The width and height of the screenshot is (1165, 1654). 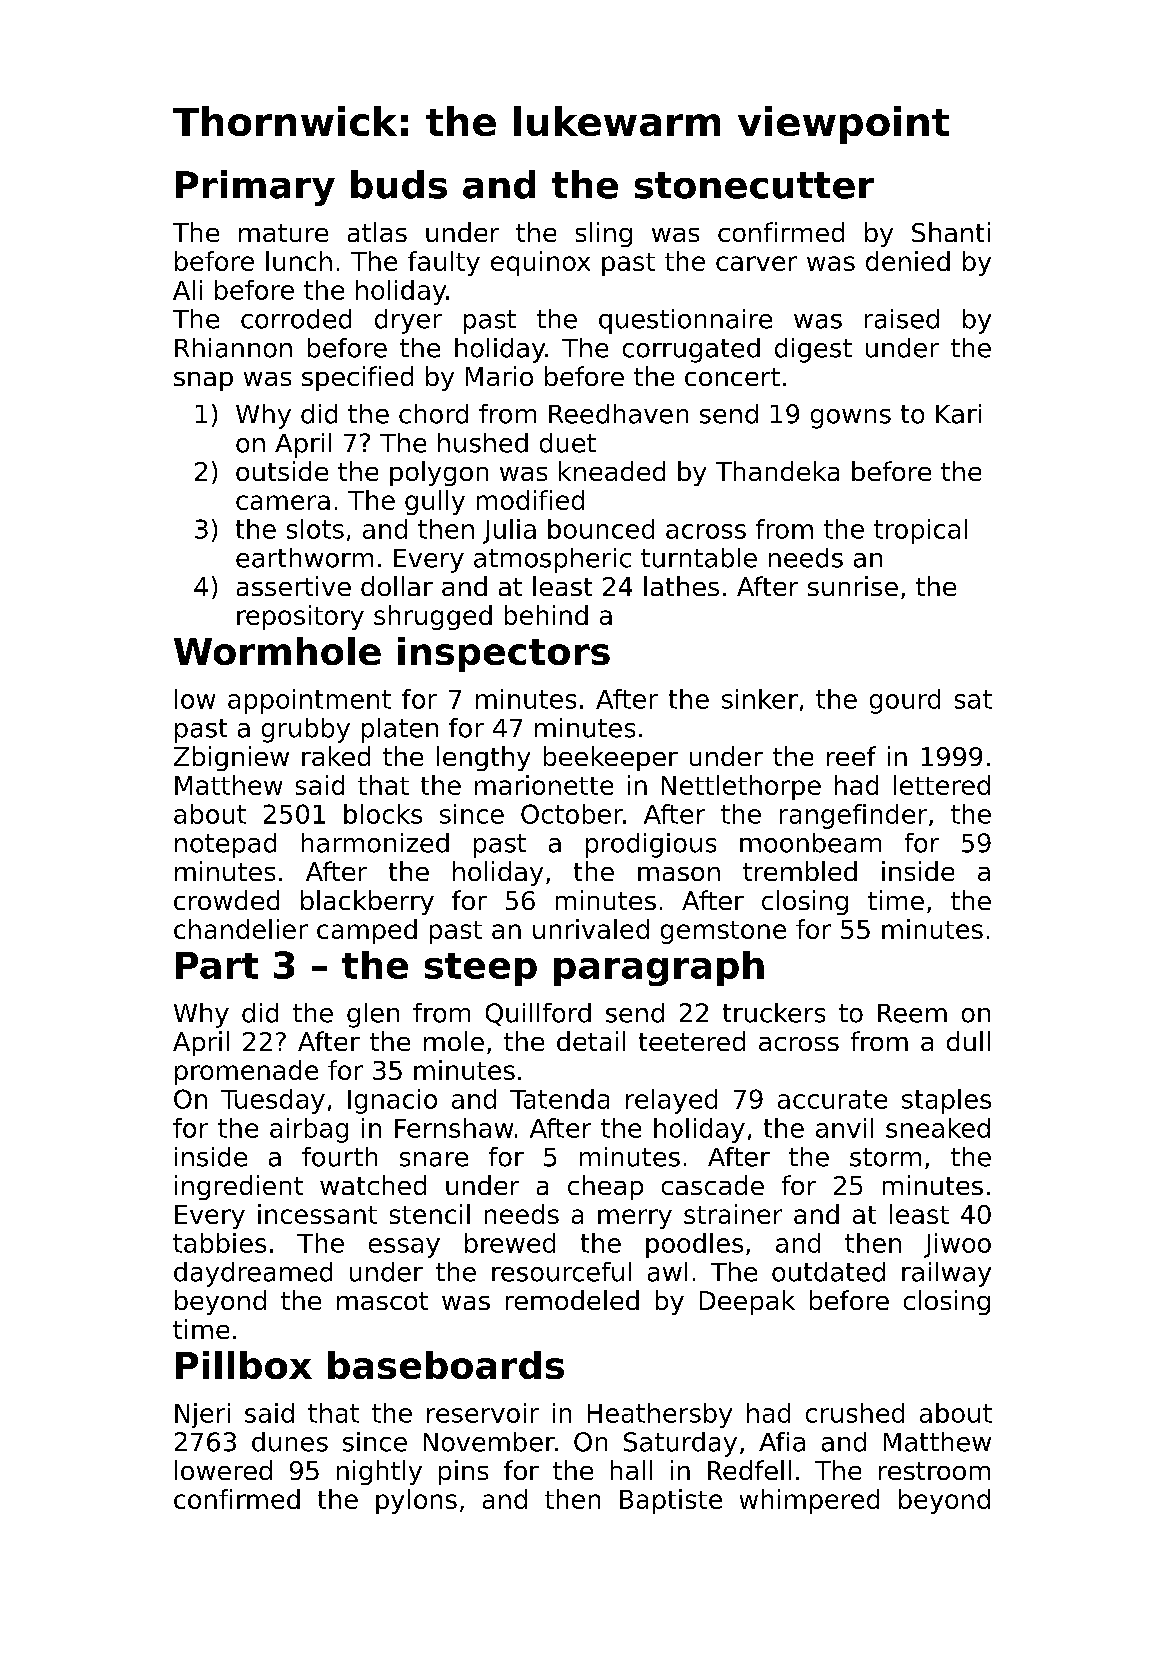 I want to click on Pillbox, so click(x=244, y=1365).
